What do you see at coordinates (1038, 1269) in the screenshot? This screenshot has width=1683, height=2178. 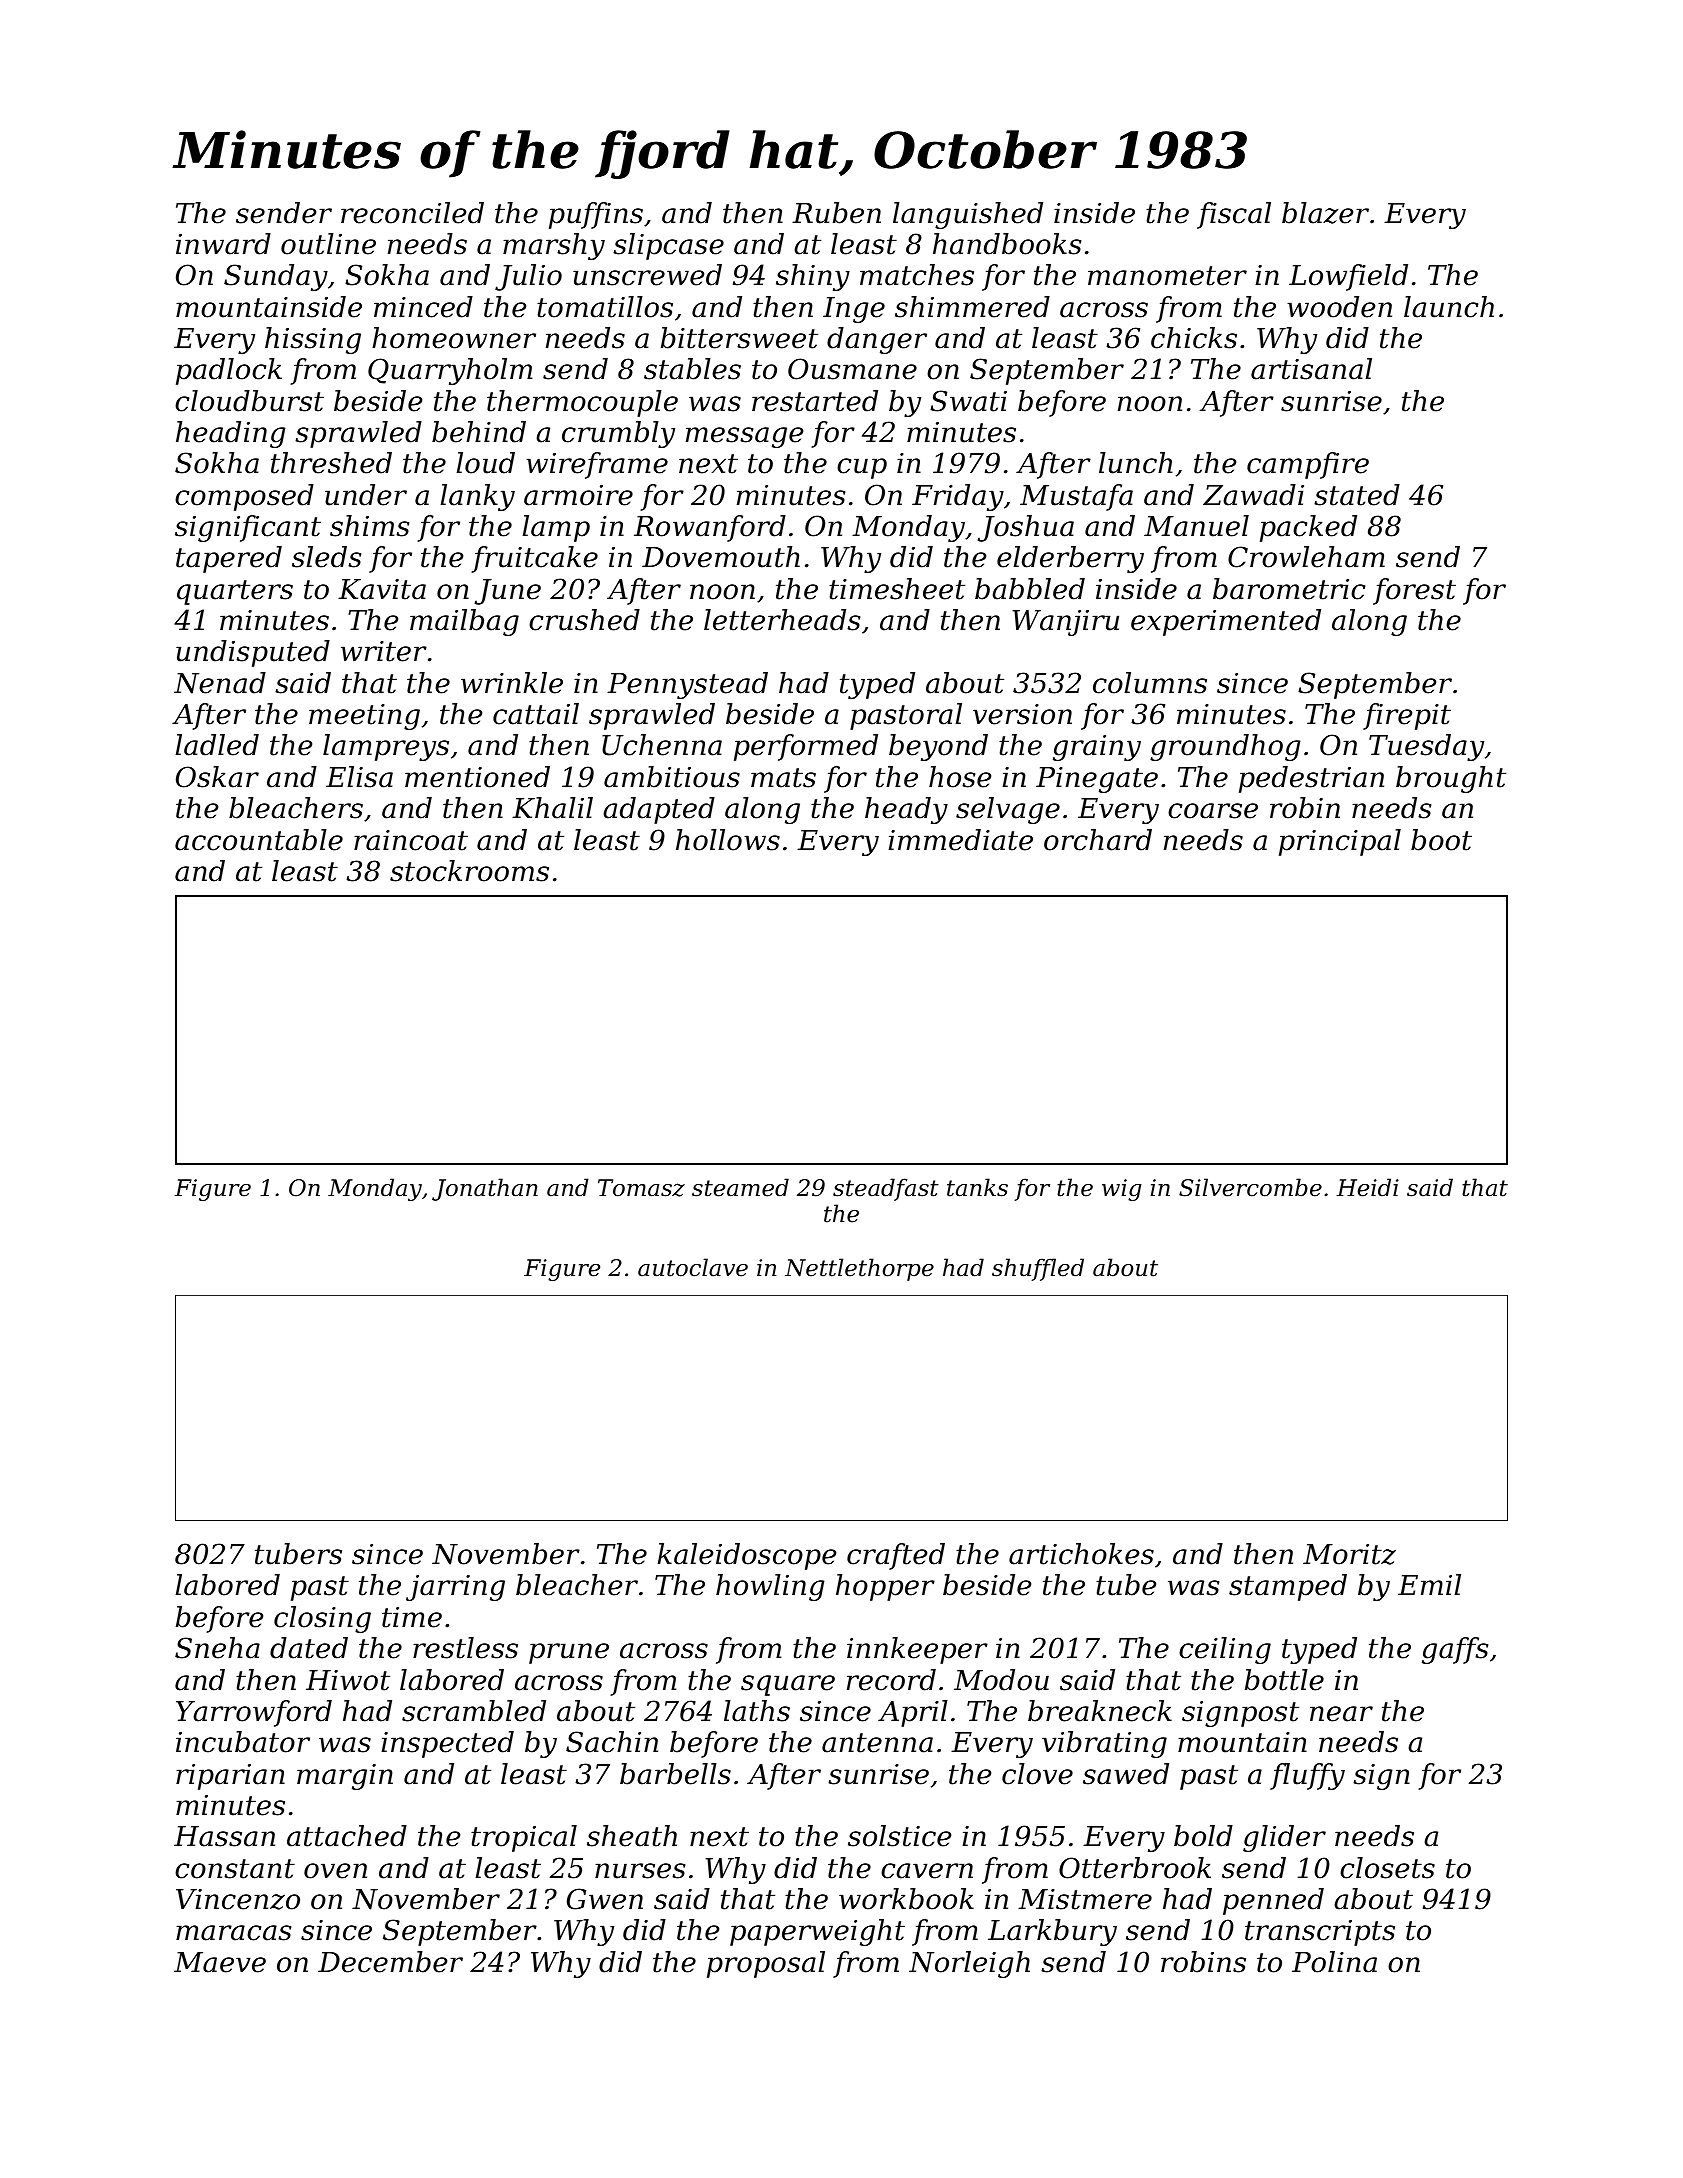 I see `shuffled` at bounding box center [1038, 1269].
